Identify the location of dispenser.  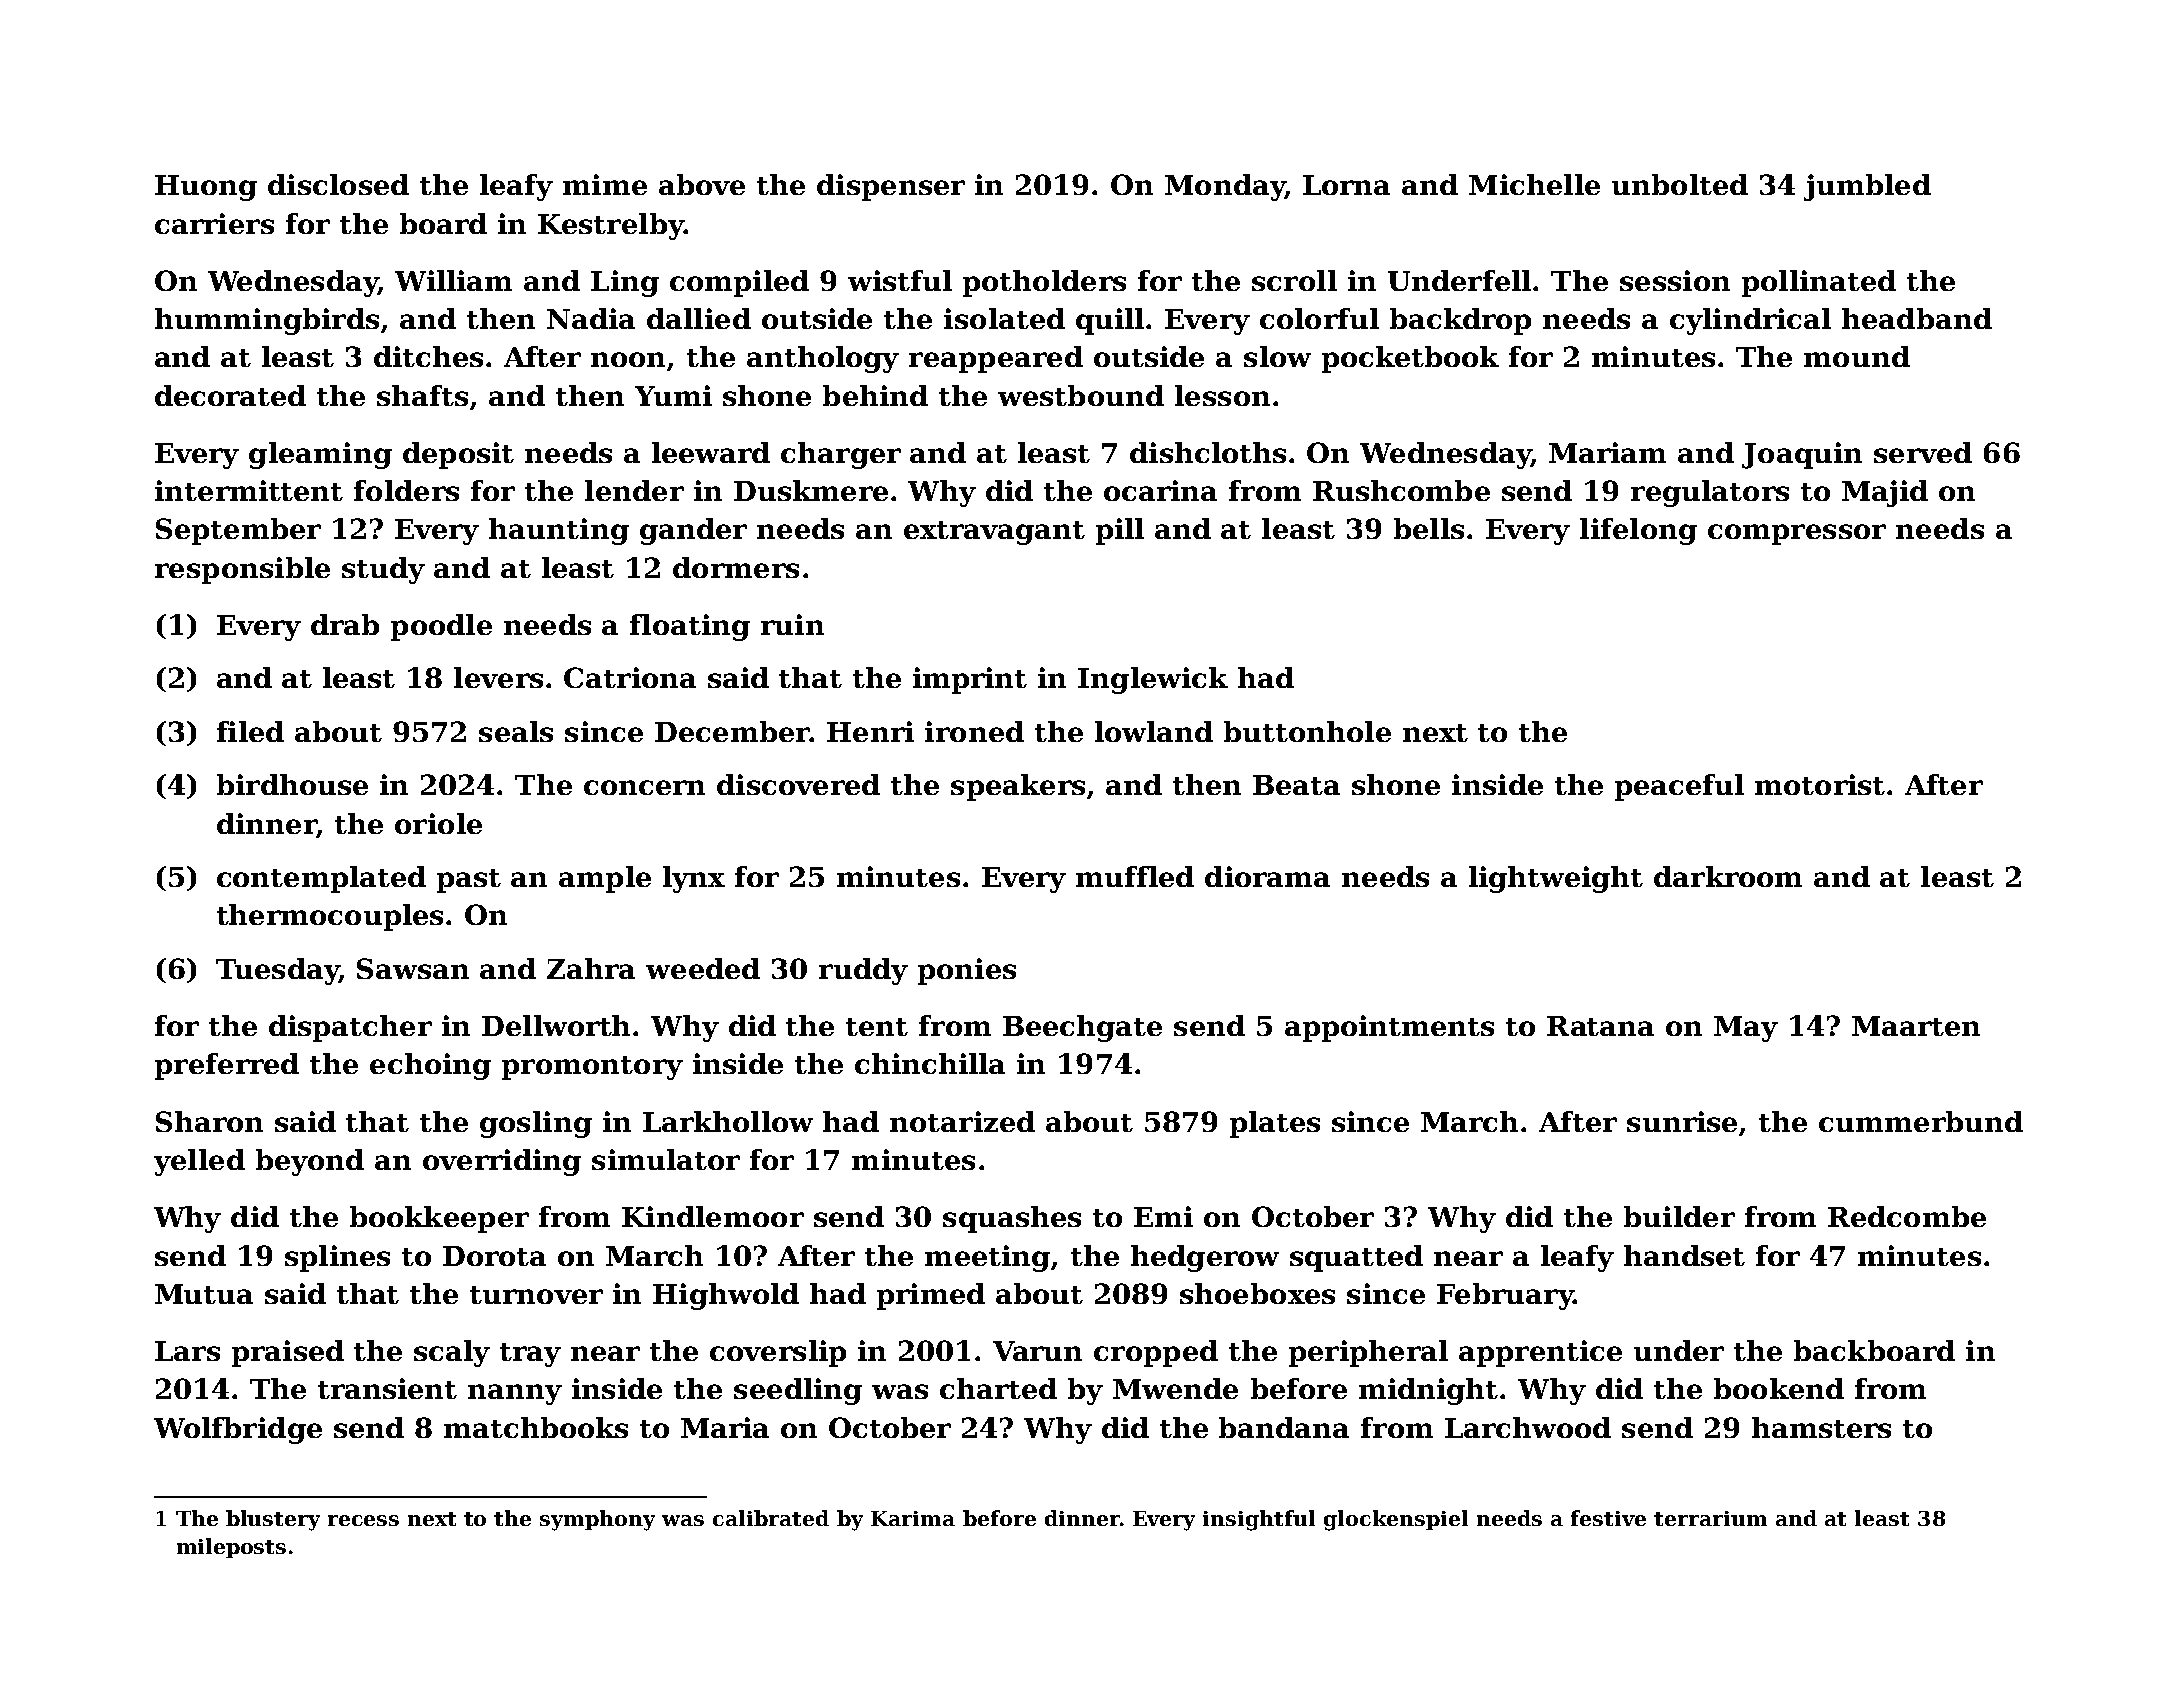
(891, 187).
